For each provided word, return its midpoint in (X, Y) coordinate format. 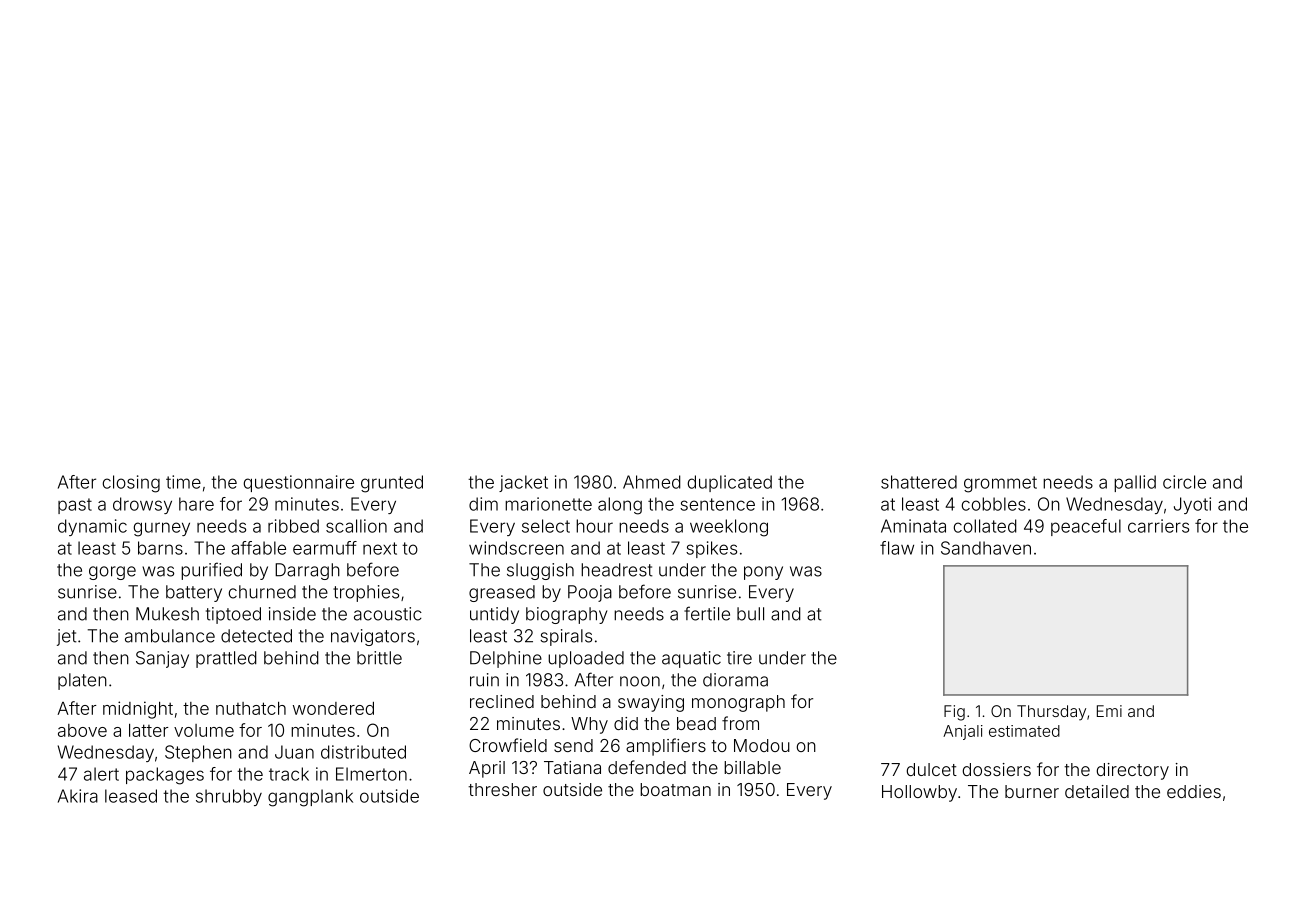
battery (194, 593)
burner (1032, 791)
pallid (1135, 483)
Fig (954, 713)
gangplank (310, 798)
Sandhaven (986, 548)
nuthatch (251, 708)
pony (763, 573)
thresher (502, 789)
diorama (735, 680)
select (546, 526)
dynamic (92, 527)
